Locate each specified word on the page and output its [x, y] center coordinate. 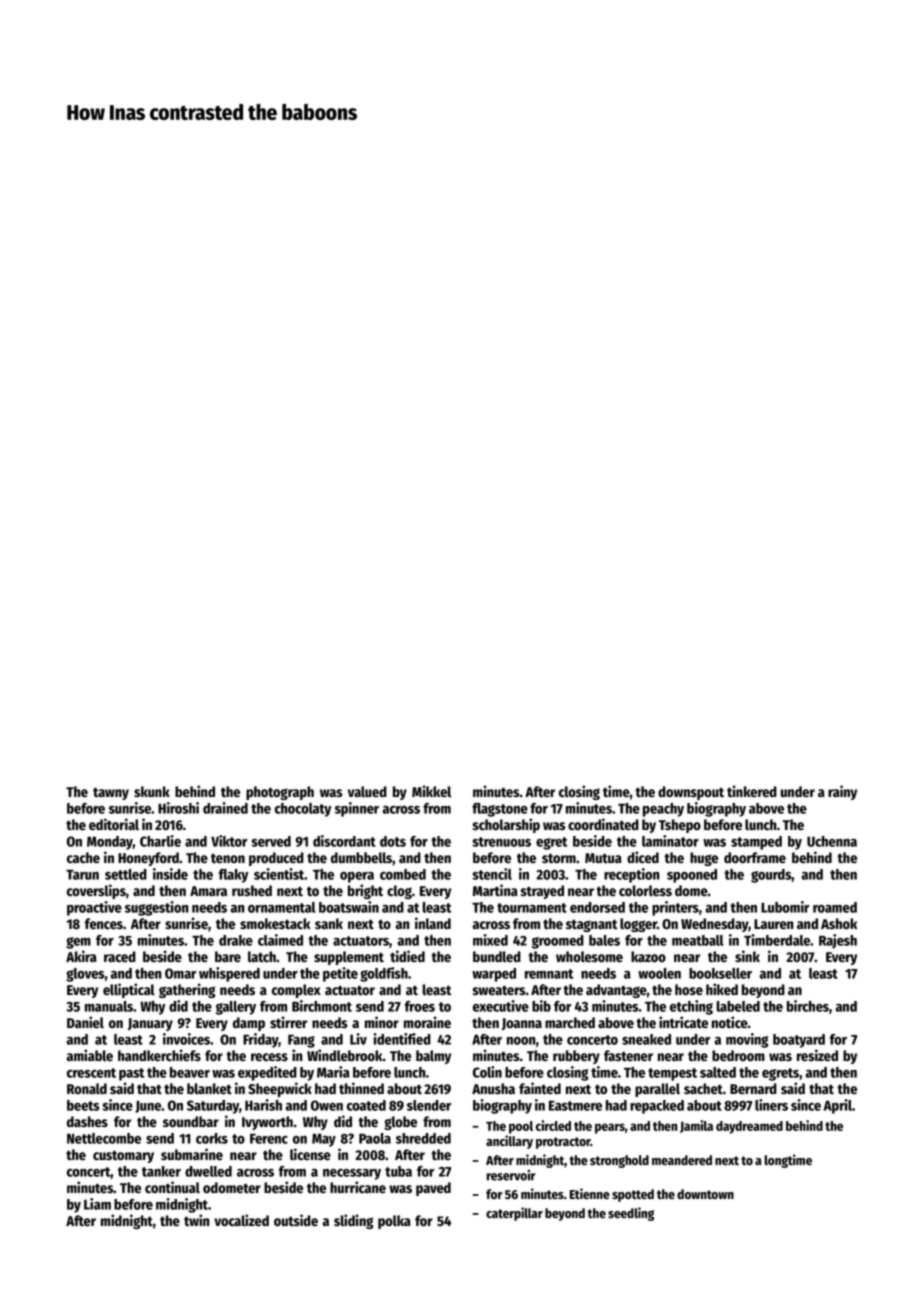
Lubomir [785, 907]
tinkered [752, 791]
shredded [423, 1138]
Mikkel [431, 791]
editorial [114, 824]
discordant [344, 841]
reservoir [511, 1175]
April [837, 1106]
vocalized [241, 1220]
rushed [252, 891]
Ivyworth [267, 1123]
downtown [705, 1194]
